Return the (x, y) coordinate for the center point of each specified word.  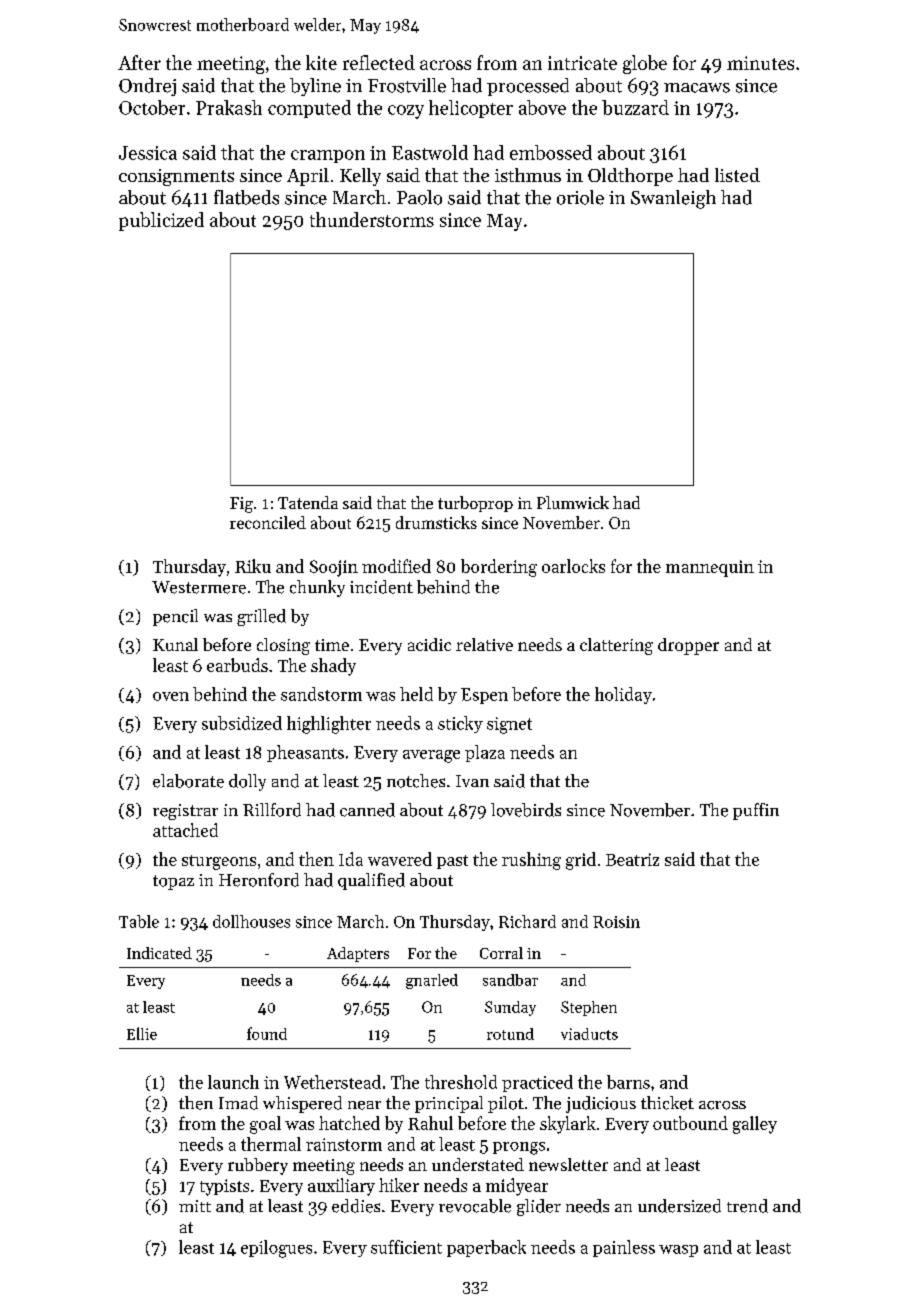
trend (747, 1206)
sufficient (406, 1247)
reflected (379, 62)
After (139, 62)
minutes (760, 63)
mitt (195, 1206)
